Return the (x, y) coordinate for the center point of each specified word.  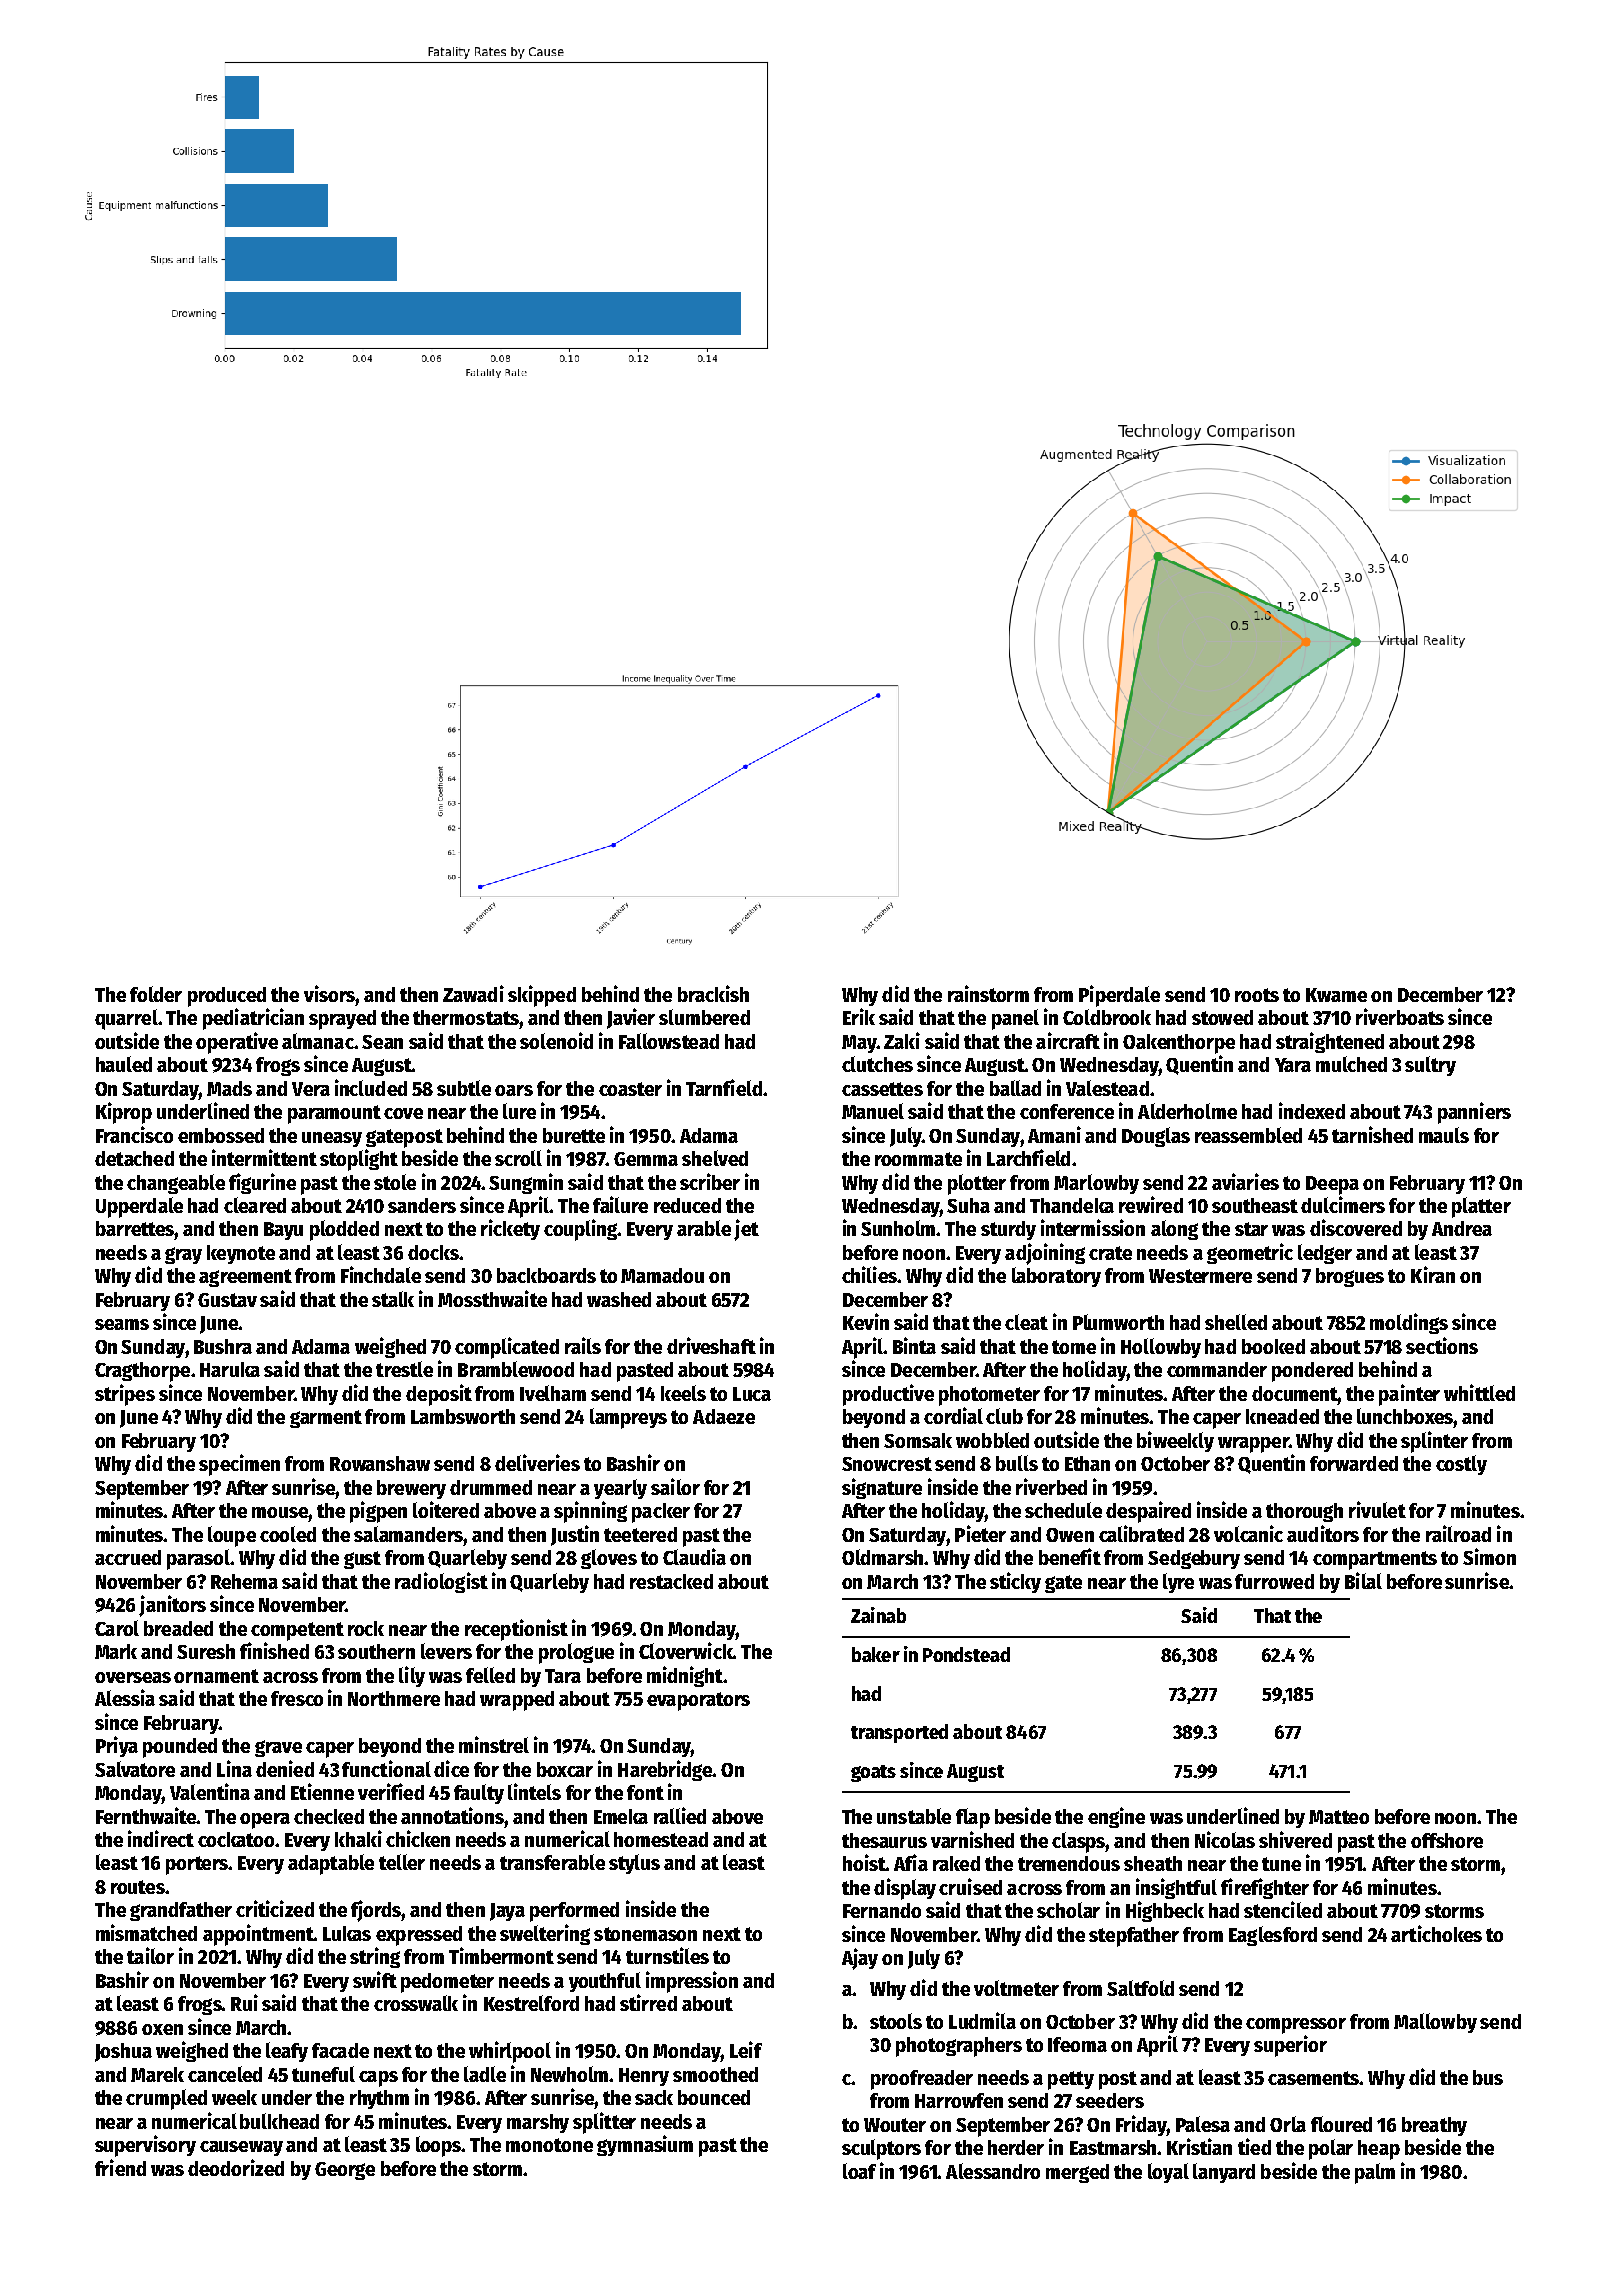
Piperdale (1119, 996)
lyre (1178, 1583)
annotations (453, 1815)
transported (899, 1733)
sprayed (342, 1020)
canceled (225, 2074)
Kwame (1336, 995)
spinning (590, 1512)
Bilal (1363, 1580)
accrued (128, 1557)
